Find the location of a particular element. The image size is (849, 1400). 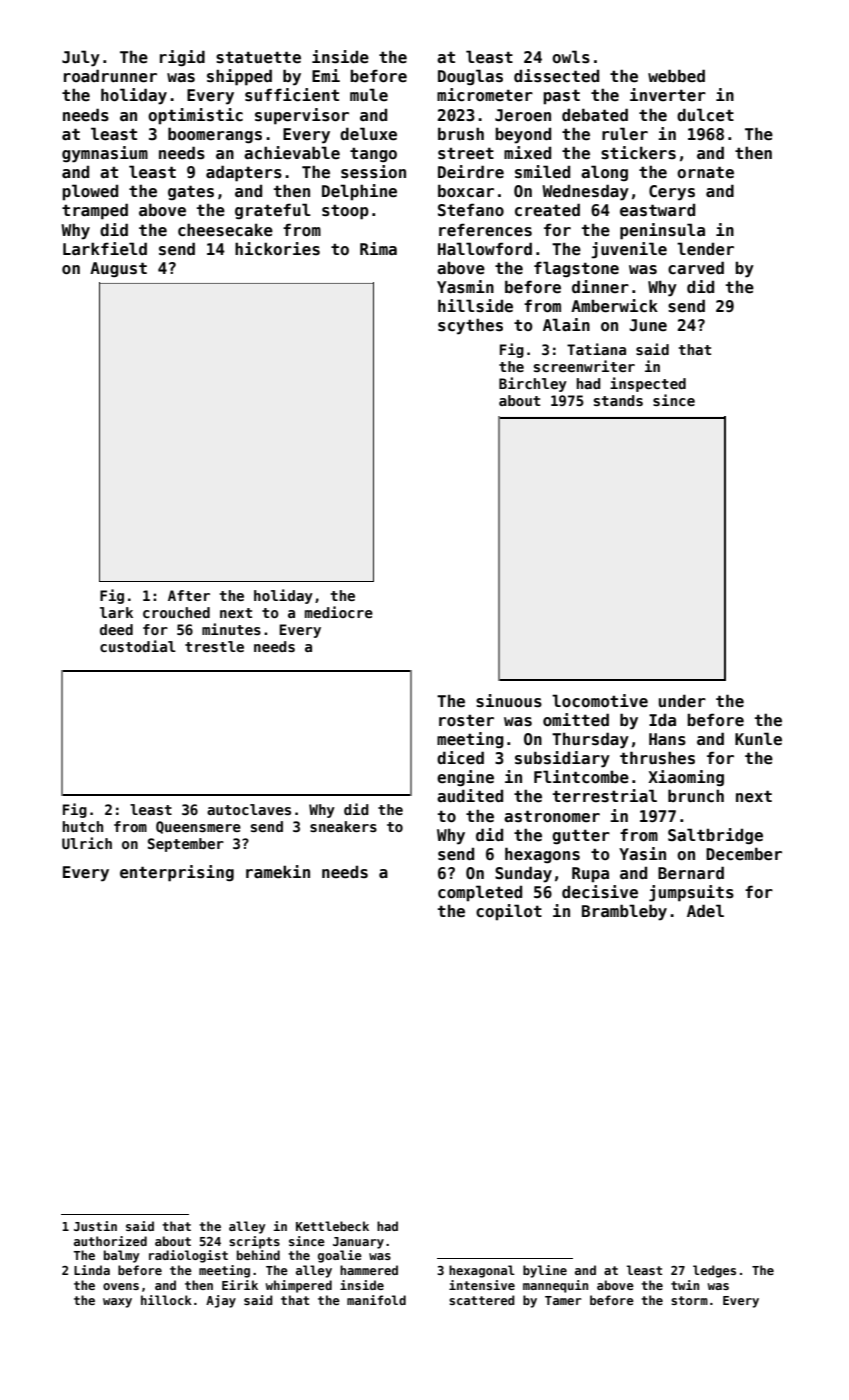

thrushes is located at coordinates (657, 758).
